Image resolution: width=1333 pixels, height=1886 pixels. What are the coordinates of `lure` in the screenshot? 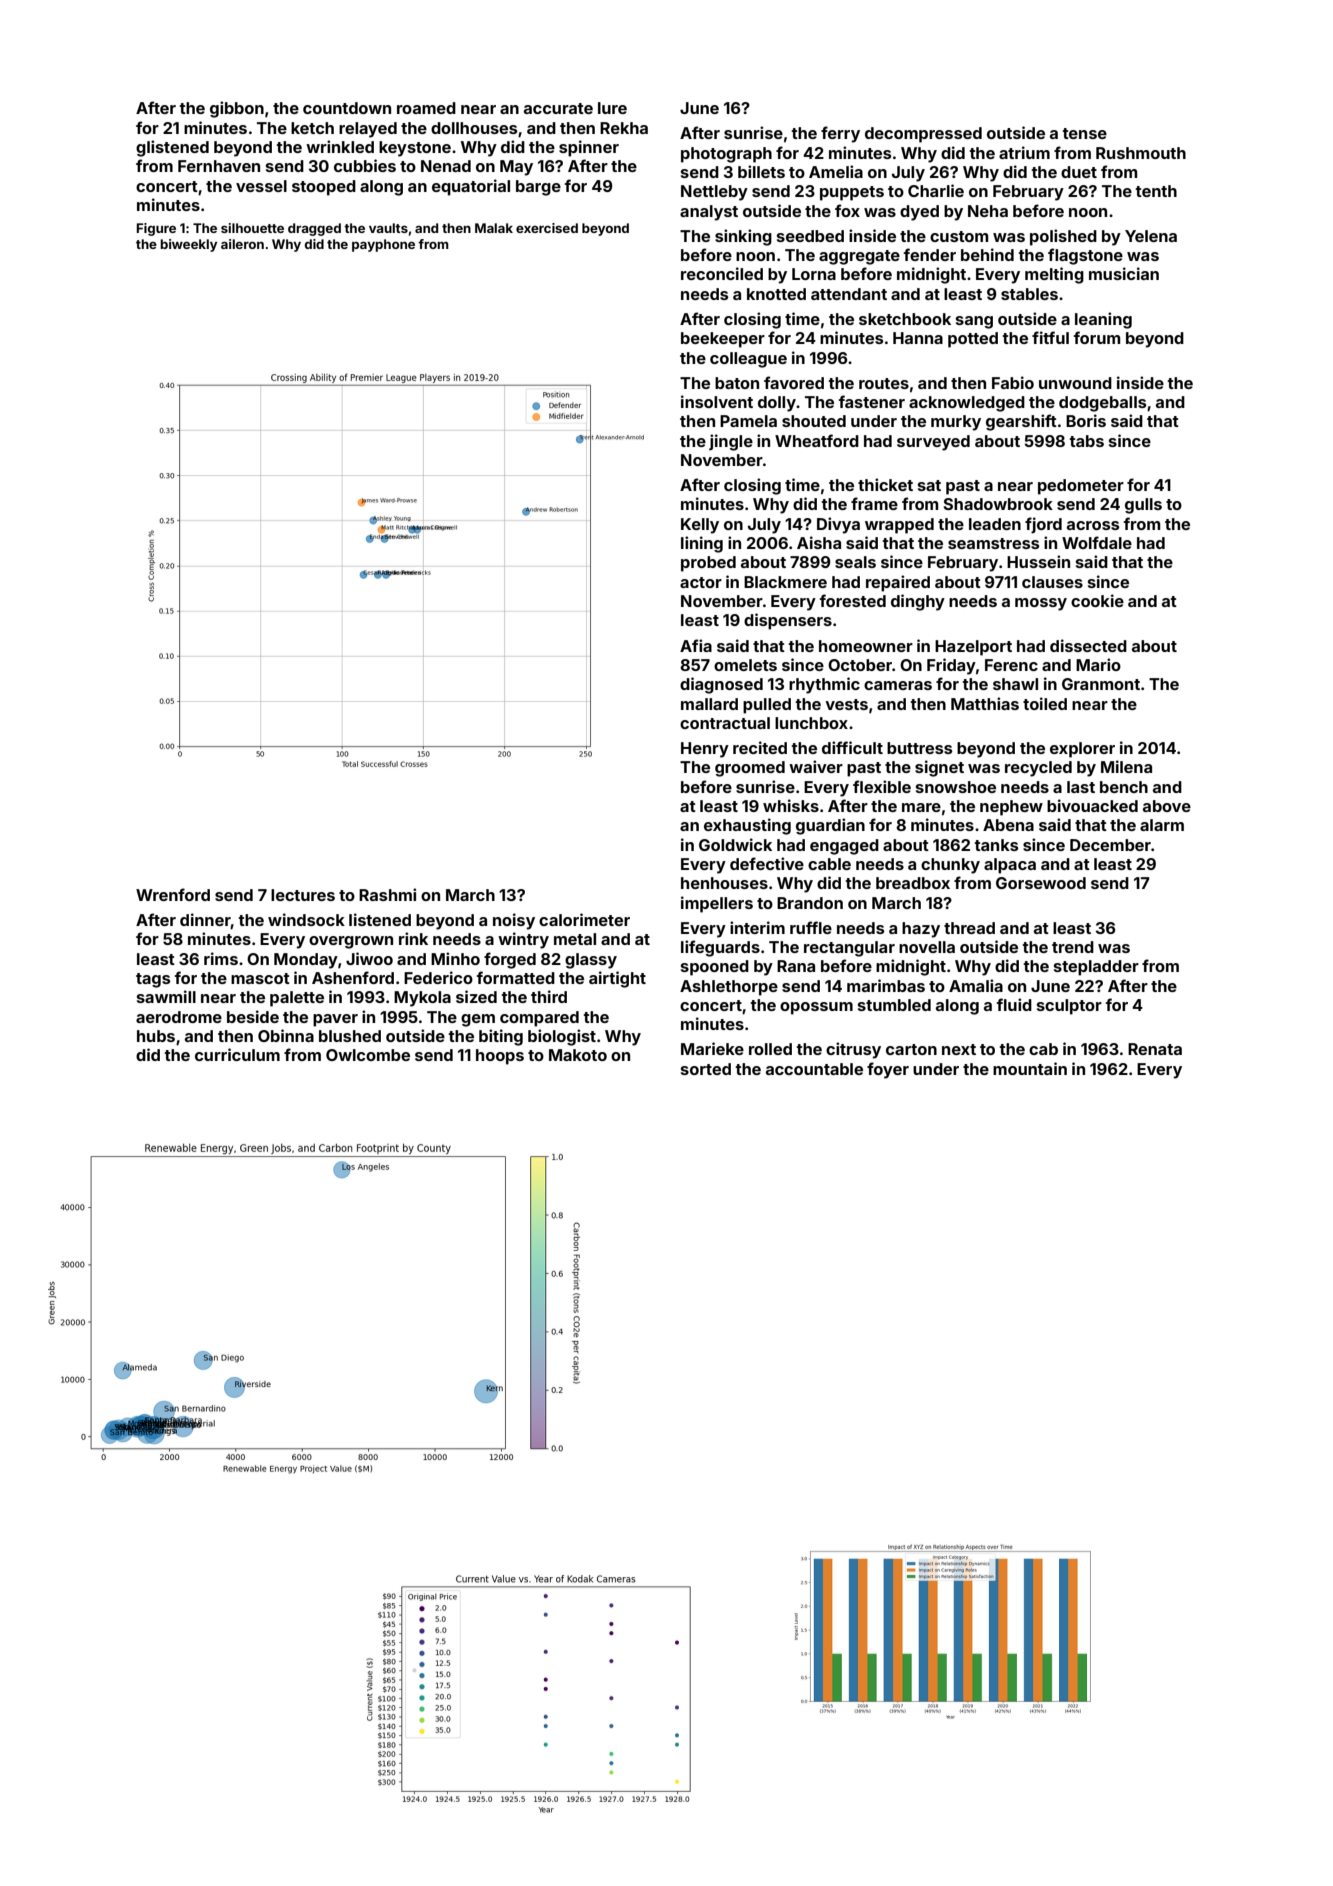 It's located at (612, 108).
